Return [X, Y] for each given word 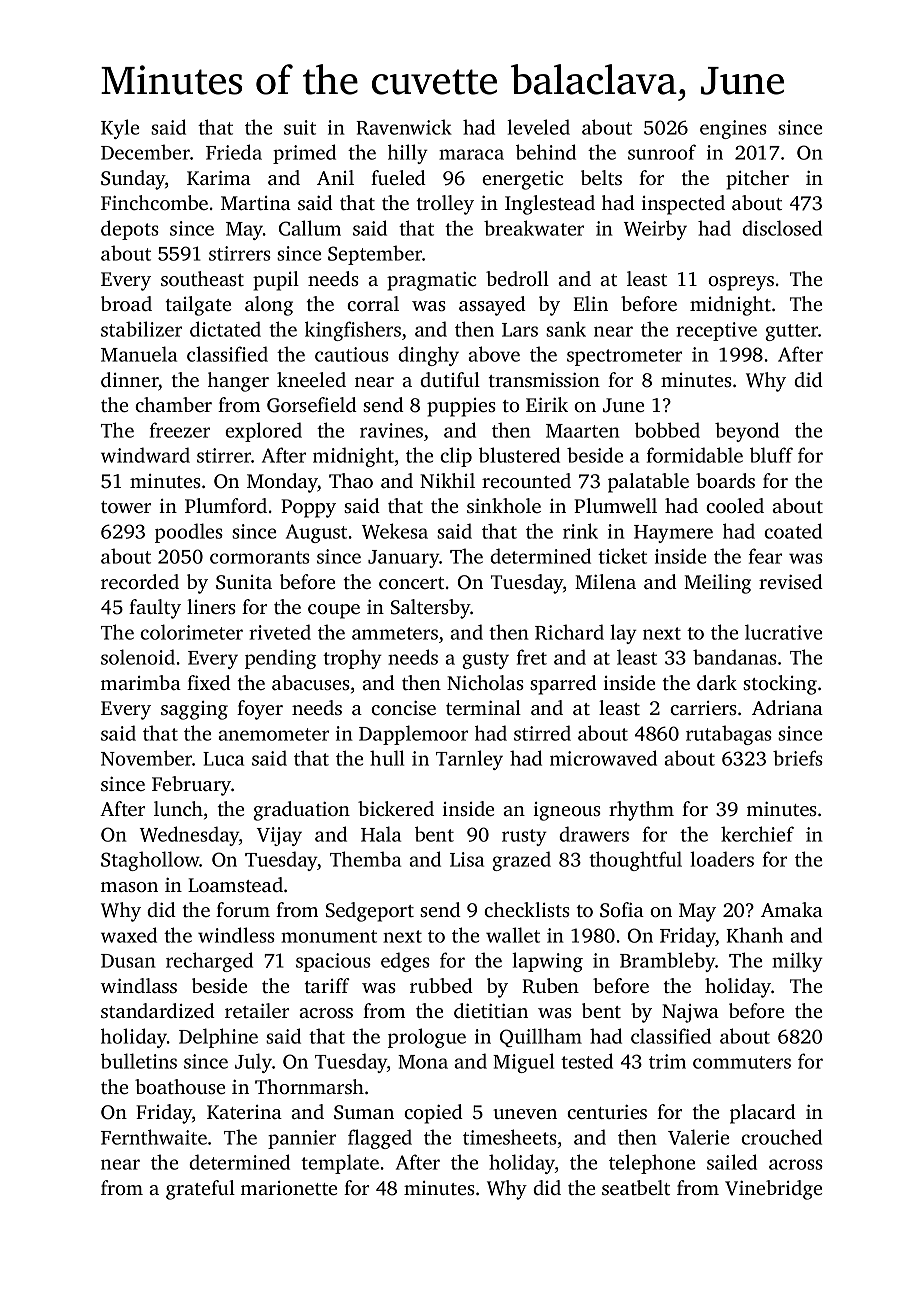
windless [236, 935]
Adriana [787, 707]
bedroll [517, 278]
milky [797, 962]
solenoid [138, 657]
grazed [521, 861]
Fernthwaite [154, 1137]
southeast [202, 278]
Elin [590, 303]
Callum [310, 228]
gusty [485, 660]
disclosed [782, 228]
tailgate [198, 306]
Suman [364, 1112]
